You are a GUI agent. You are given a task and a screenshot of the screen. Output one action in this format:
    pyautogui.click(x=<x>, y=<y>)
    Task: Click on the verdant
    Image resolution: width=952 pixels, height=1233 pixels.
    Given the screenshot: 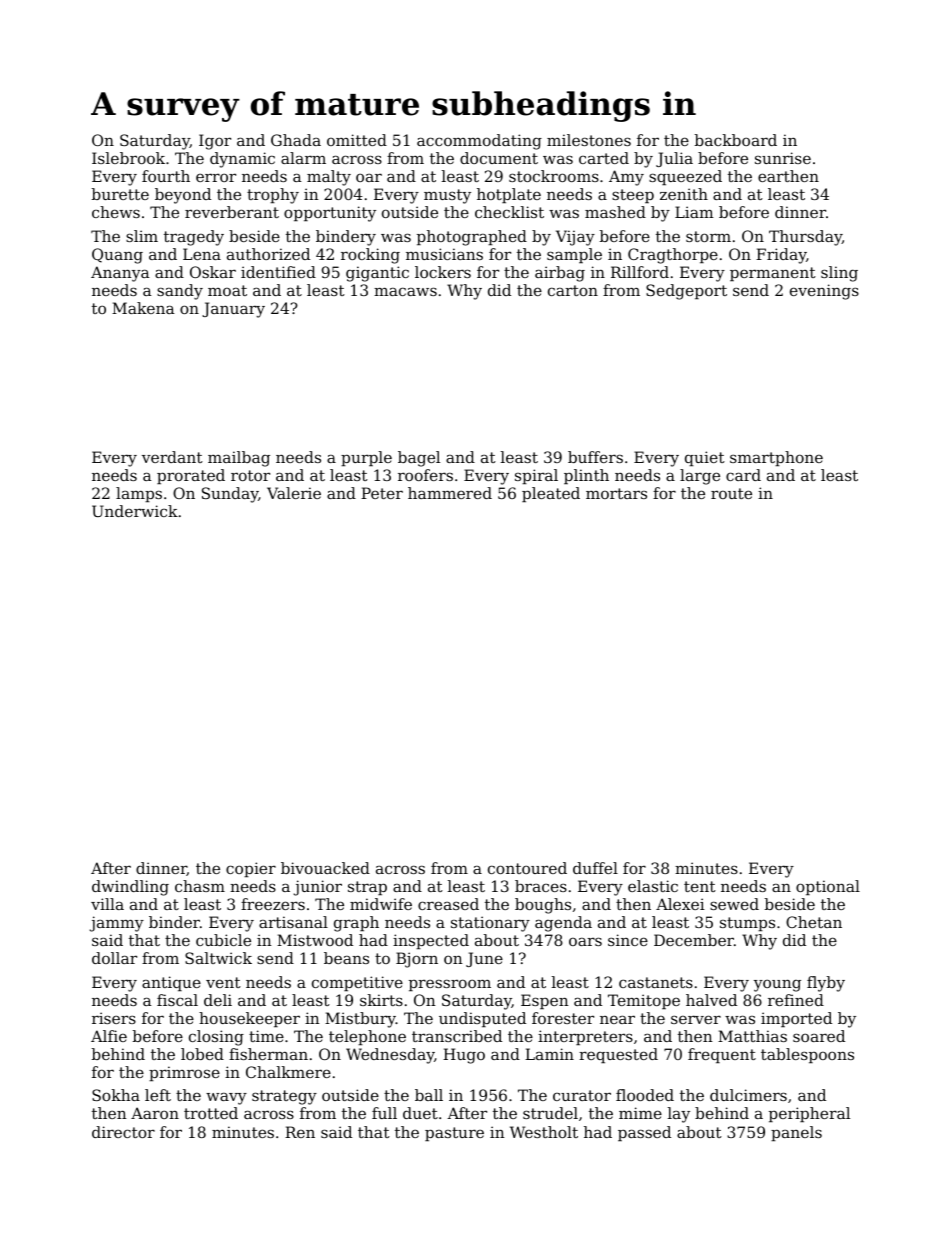 What is the action you would take?
    pyautogui.click(x=172, y=457)
